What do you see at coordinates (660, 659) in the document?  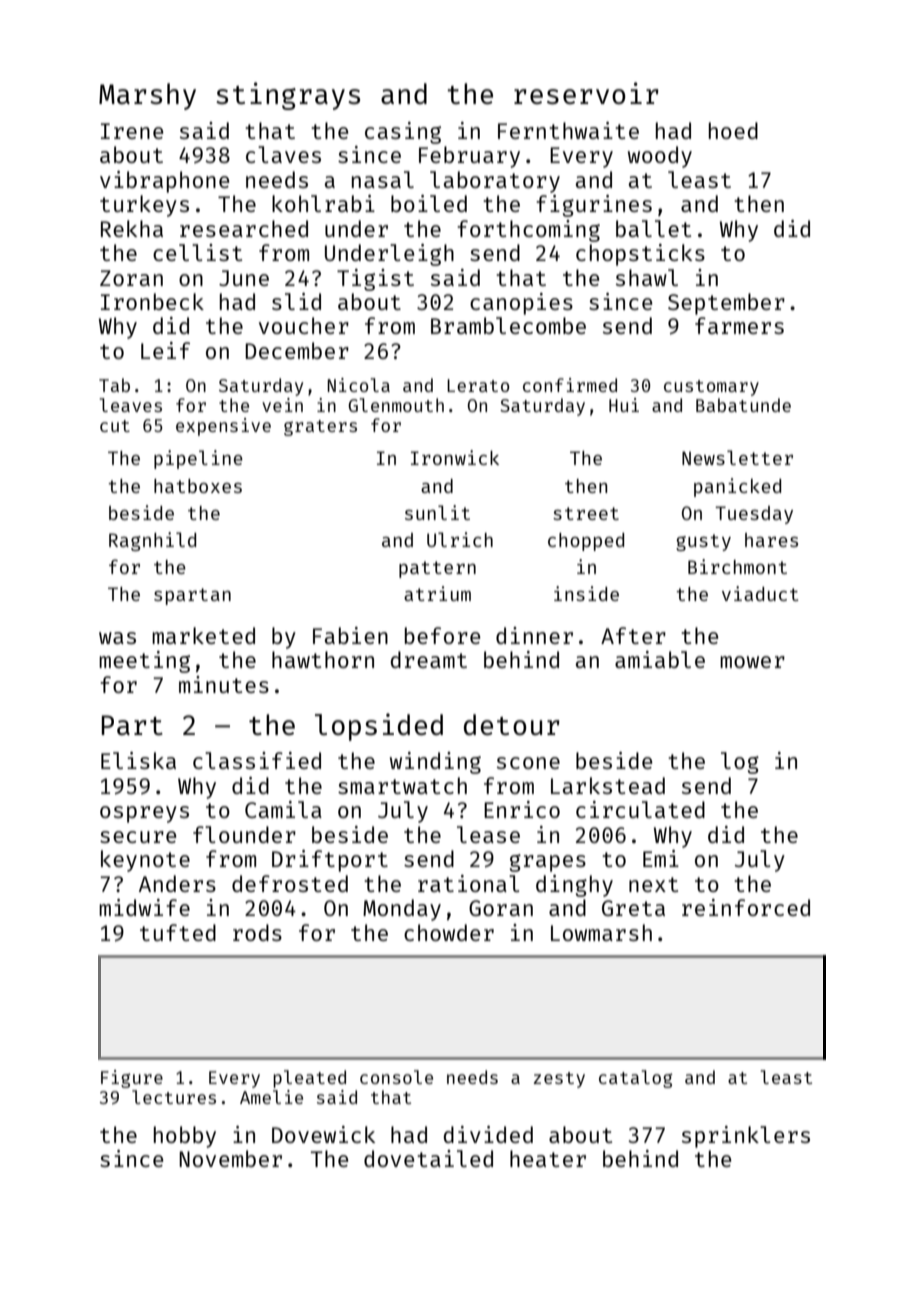 I see `amiable` at bounding box center [660, 659].
